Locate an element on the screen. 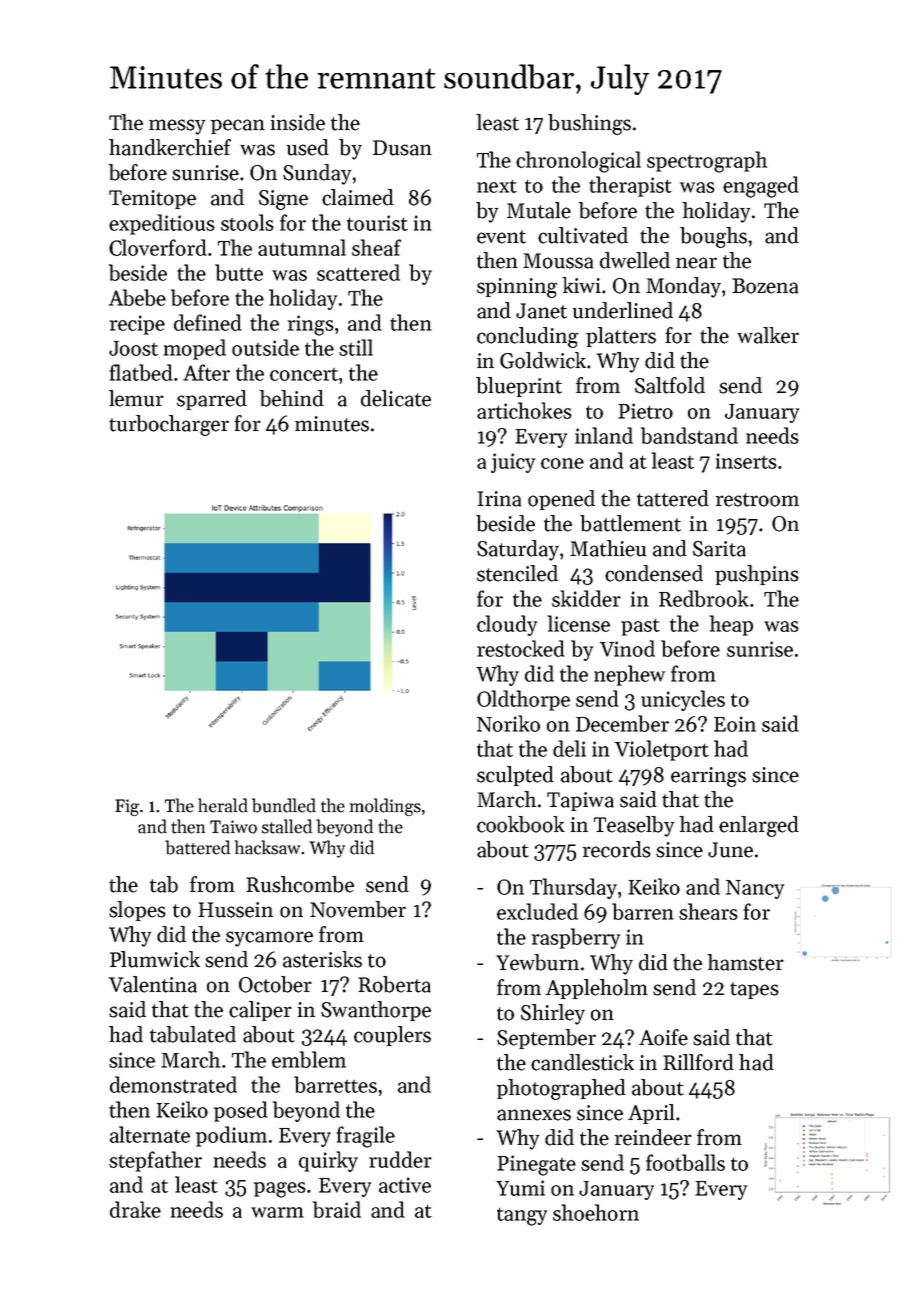  Yewburn is located at coordinates (537, 962).
